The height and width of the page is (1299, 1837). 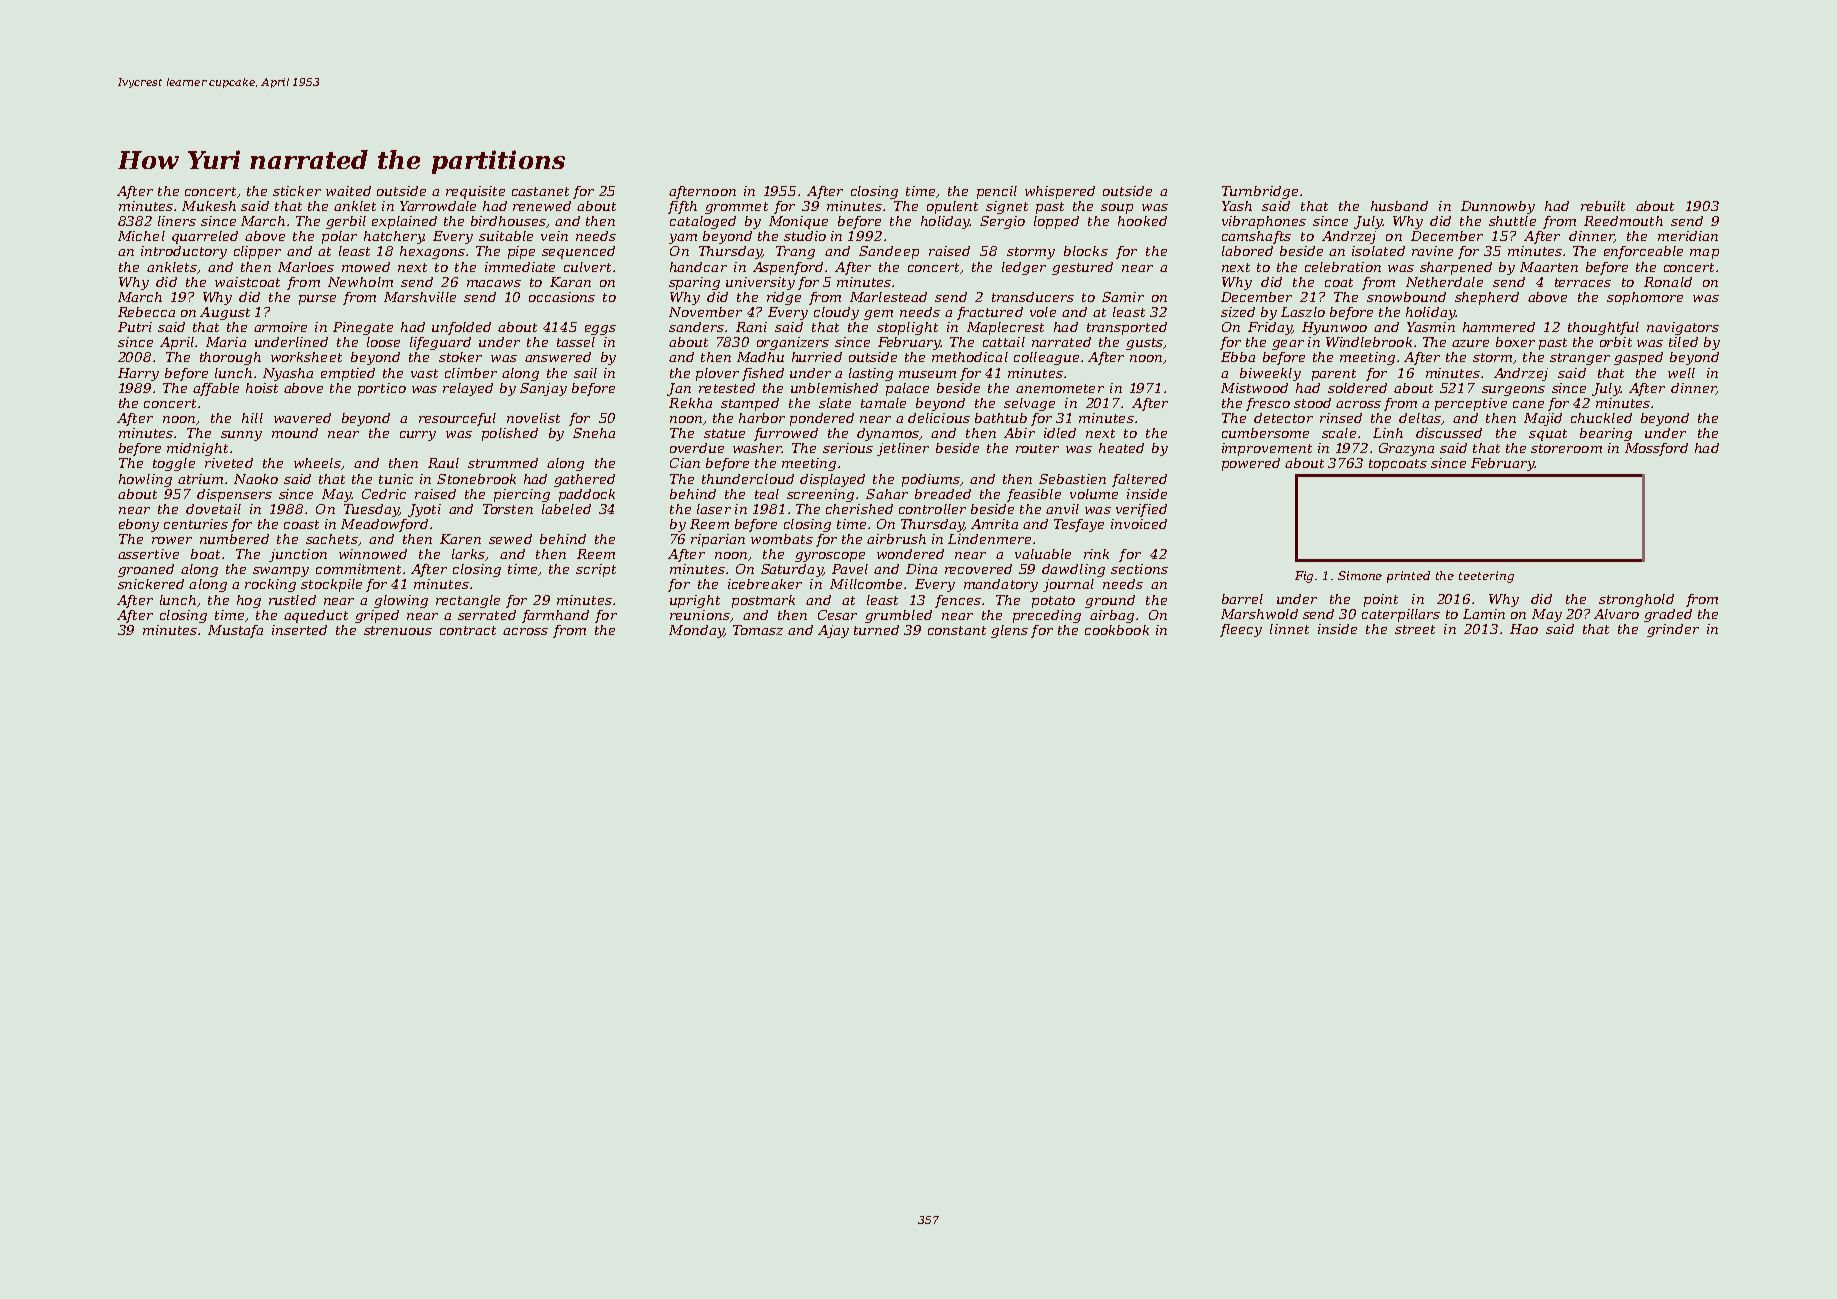 I want to click on strenuous, so click(x=398, y=630).
